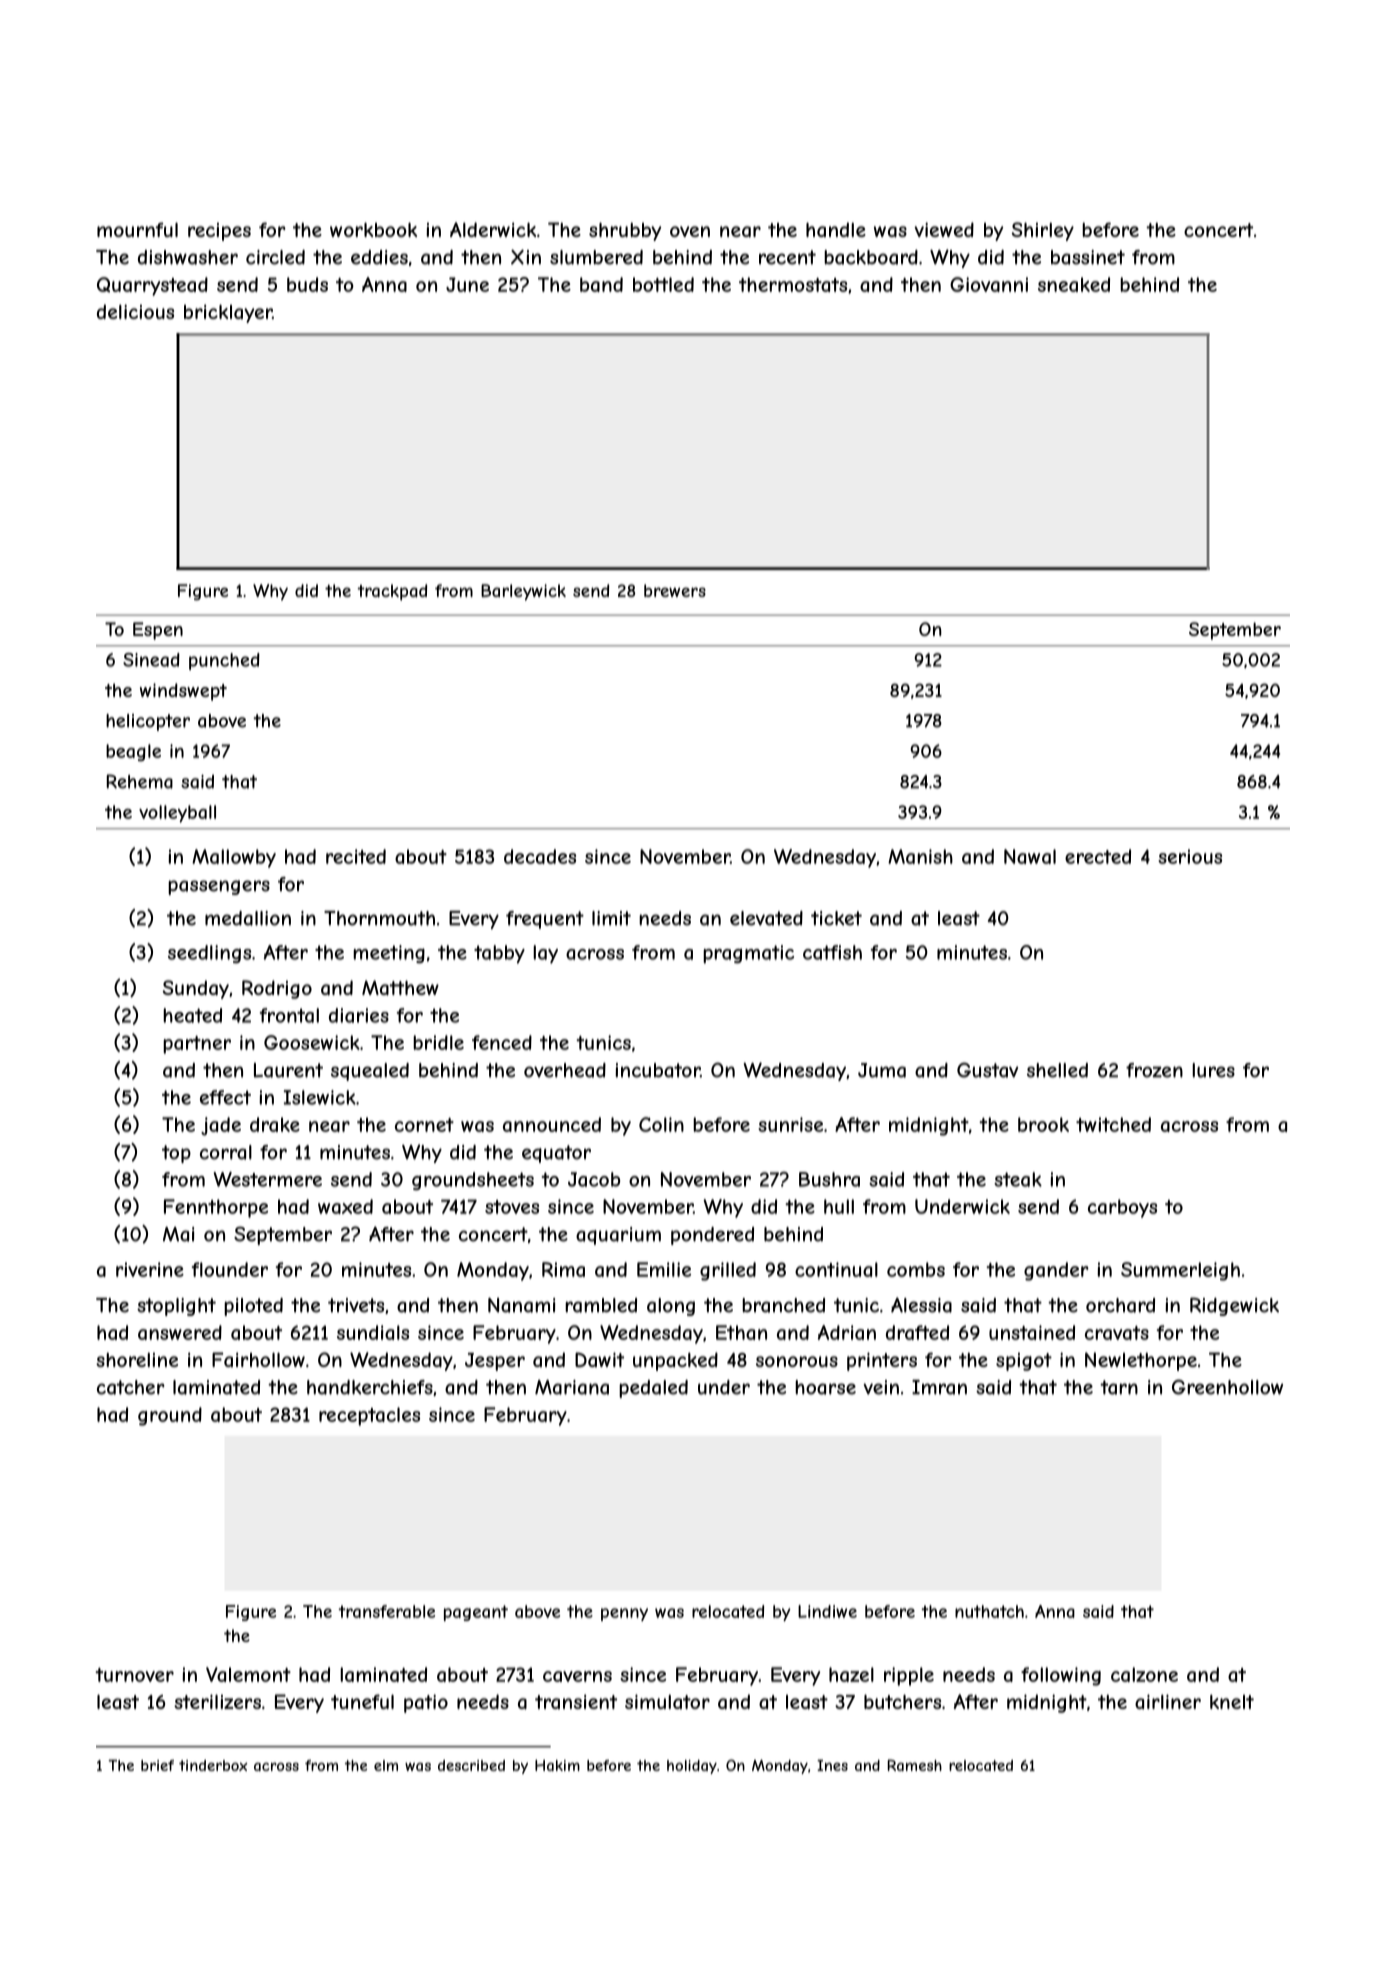  I want to click on Manish, so click(920, 856).
